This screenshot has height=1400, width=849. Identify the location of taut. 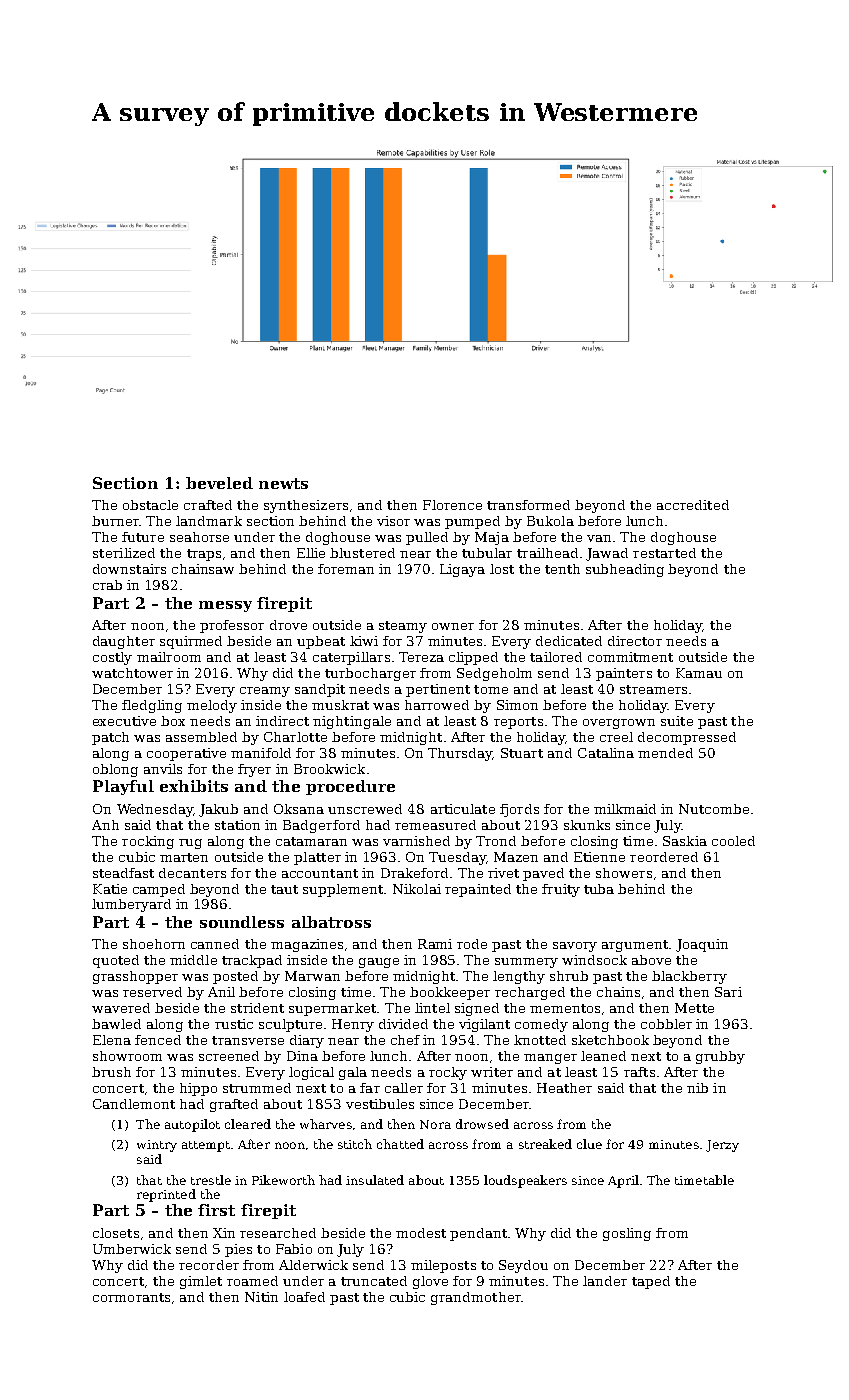
(284, 889).
